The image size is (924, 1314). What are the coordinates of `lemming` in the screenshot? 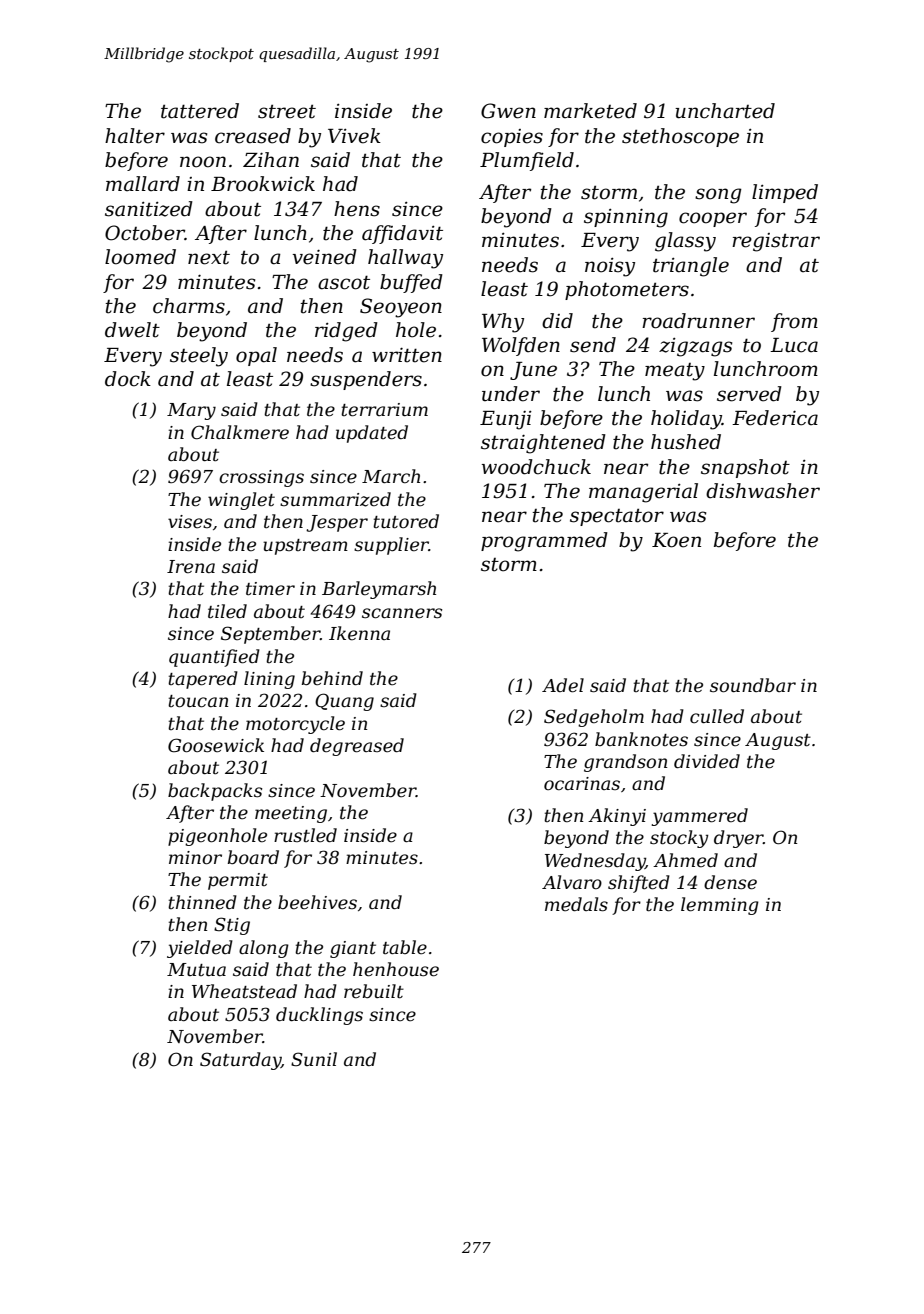 It's located at (720, 906).
